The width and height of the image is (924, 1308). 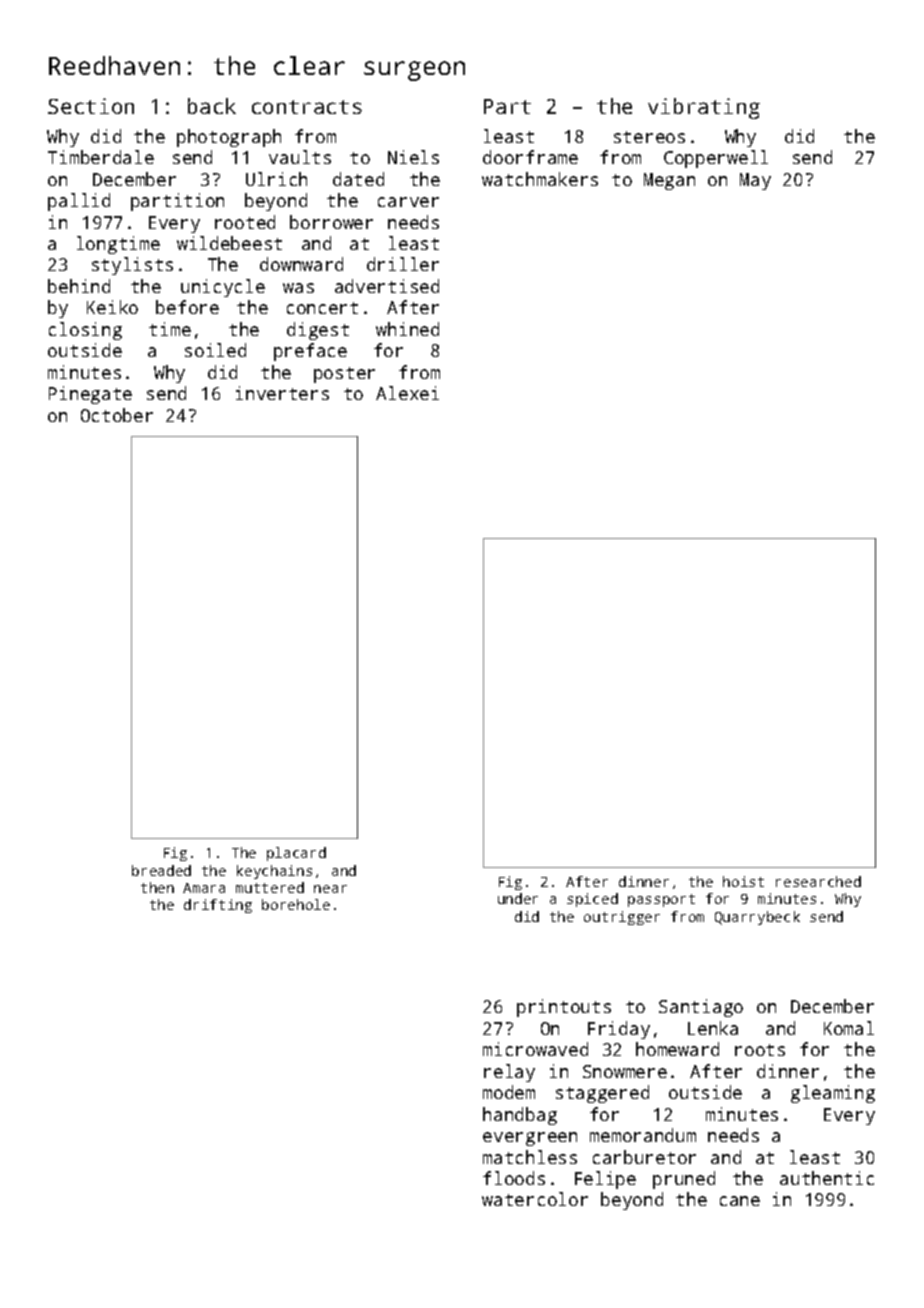 What do you see at coordinates (344, 375) in the image?
I see `poster` at bounding box center [344, 375].
